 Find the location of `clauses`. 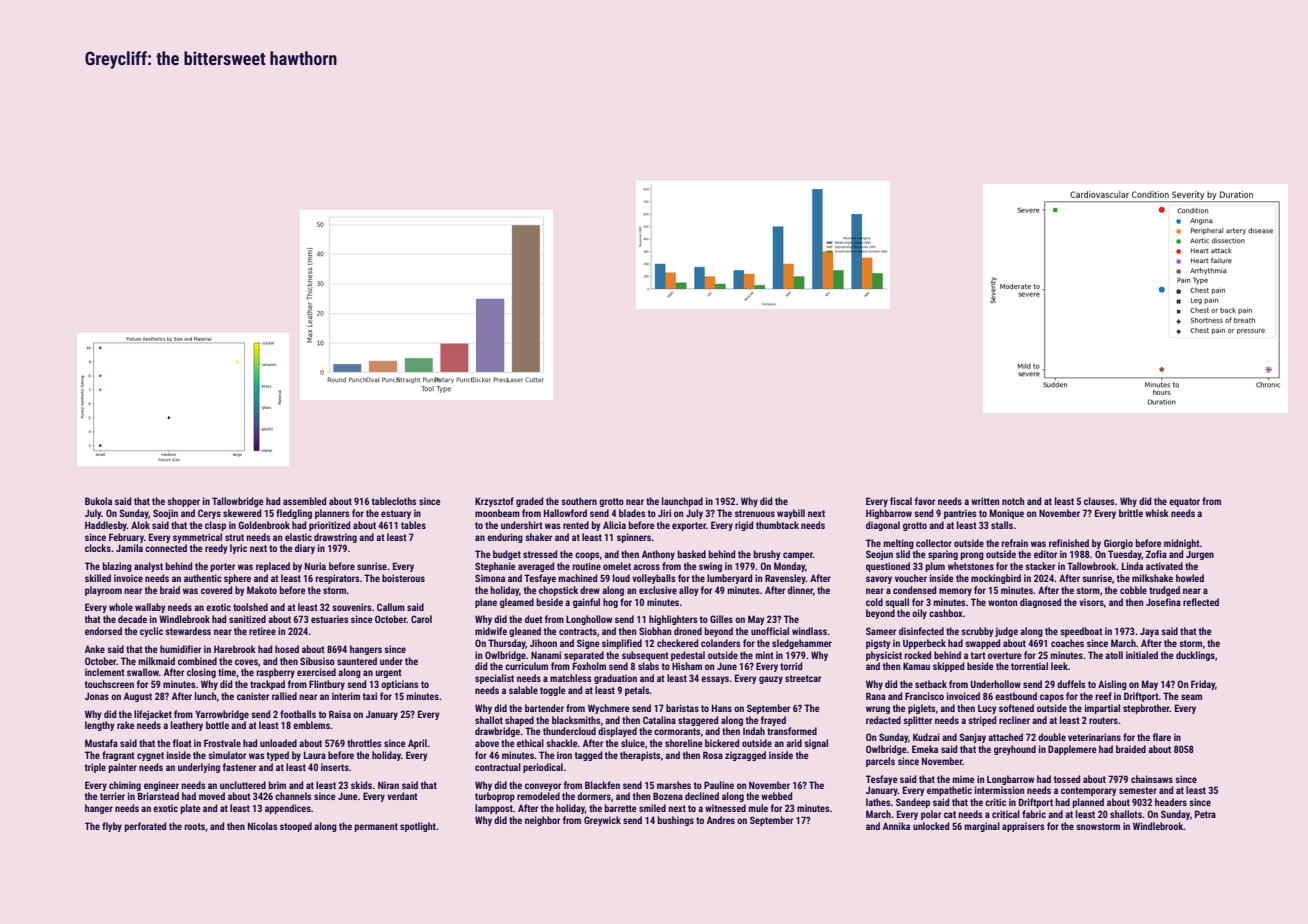

clauses is located at coordinates (1099, 501).
